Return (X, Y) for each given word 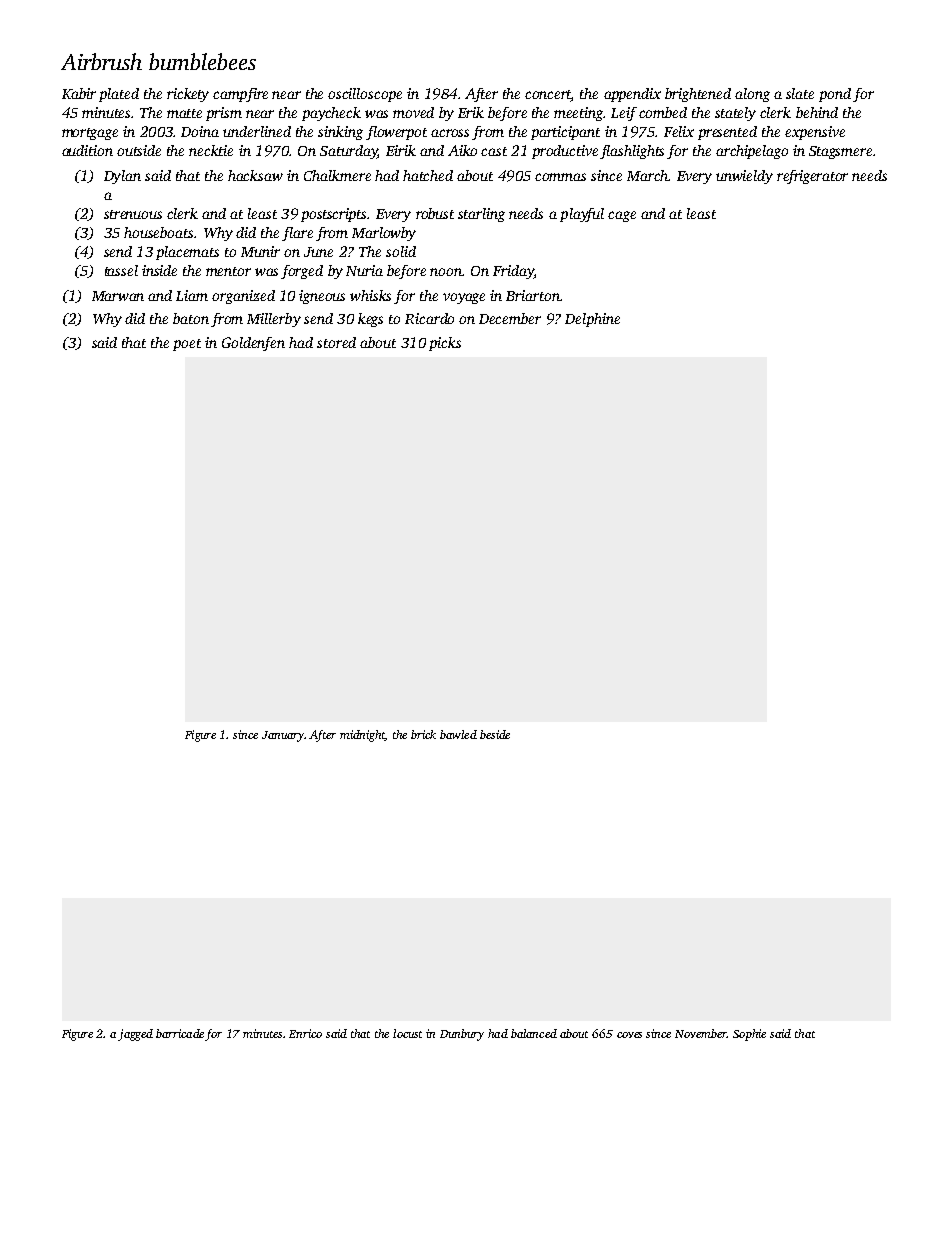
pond (835, 95)
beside (495, 734)
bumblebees (202, 61)
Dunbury (462, 1035)
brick (423, 734)
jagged (135, 1035)
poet (187, 345)
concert (548, 96)
